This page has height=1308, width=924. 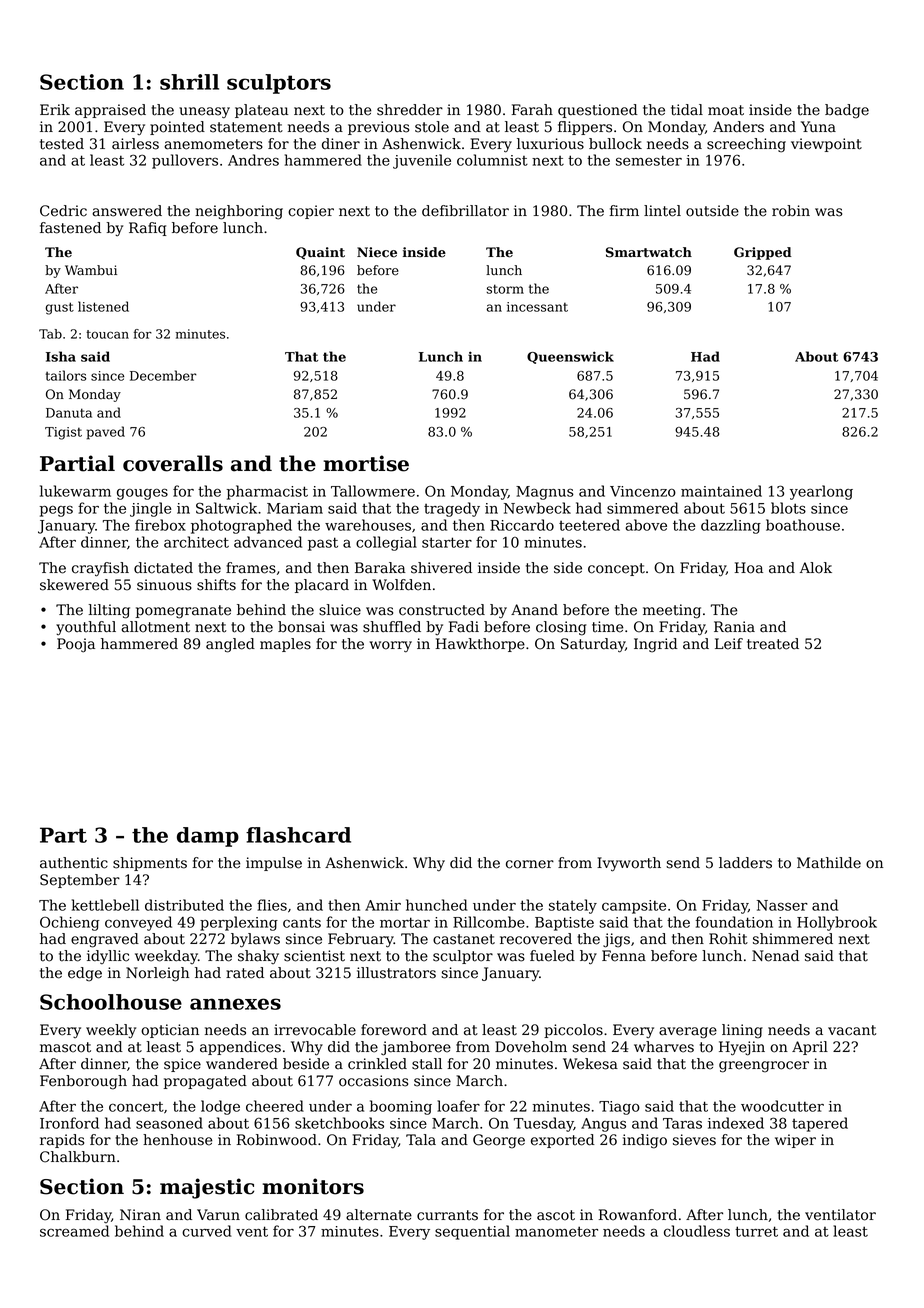 I want to click on hunched, so click(x=437, y=905).
